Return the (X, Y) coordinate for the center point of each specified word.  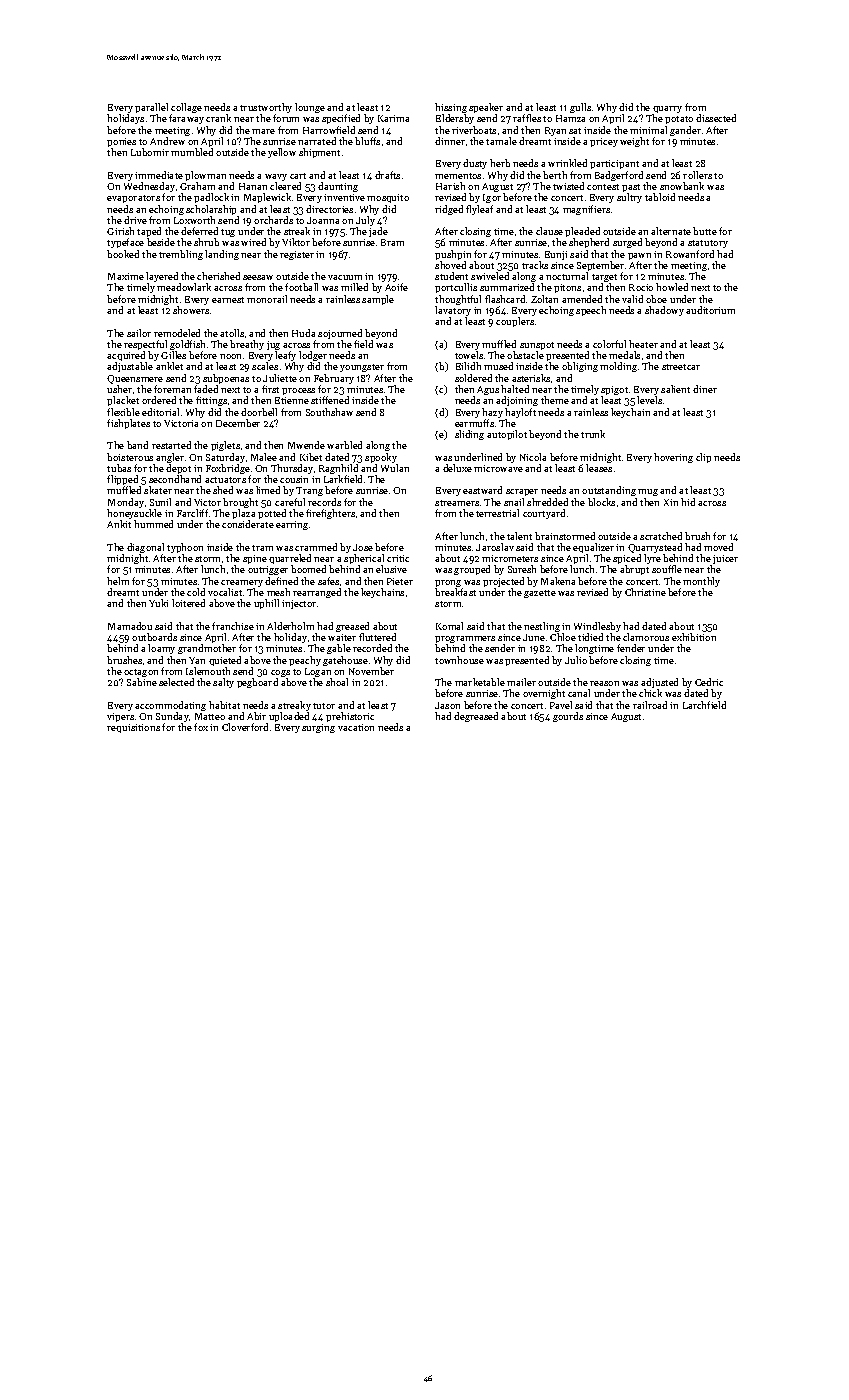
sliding (469, 435)
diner (705, 389)
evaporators (133, 199)
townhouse (459, 660)
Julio (576, 660)
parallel (151, 108)
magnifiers (586, 210)
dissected (716, 118)
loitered (188, 603)
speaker (486, 108)
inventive (344, 197)
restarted (171, 445)
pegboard (257, 683)
